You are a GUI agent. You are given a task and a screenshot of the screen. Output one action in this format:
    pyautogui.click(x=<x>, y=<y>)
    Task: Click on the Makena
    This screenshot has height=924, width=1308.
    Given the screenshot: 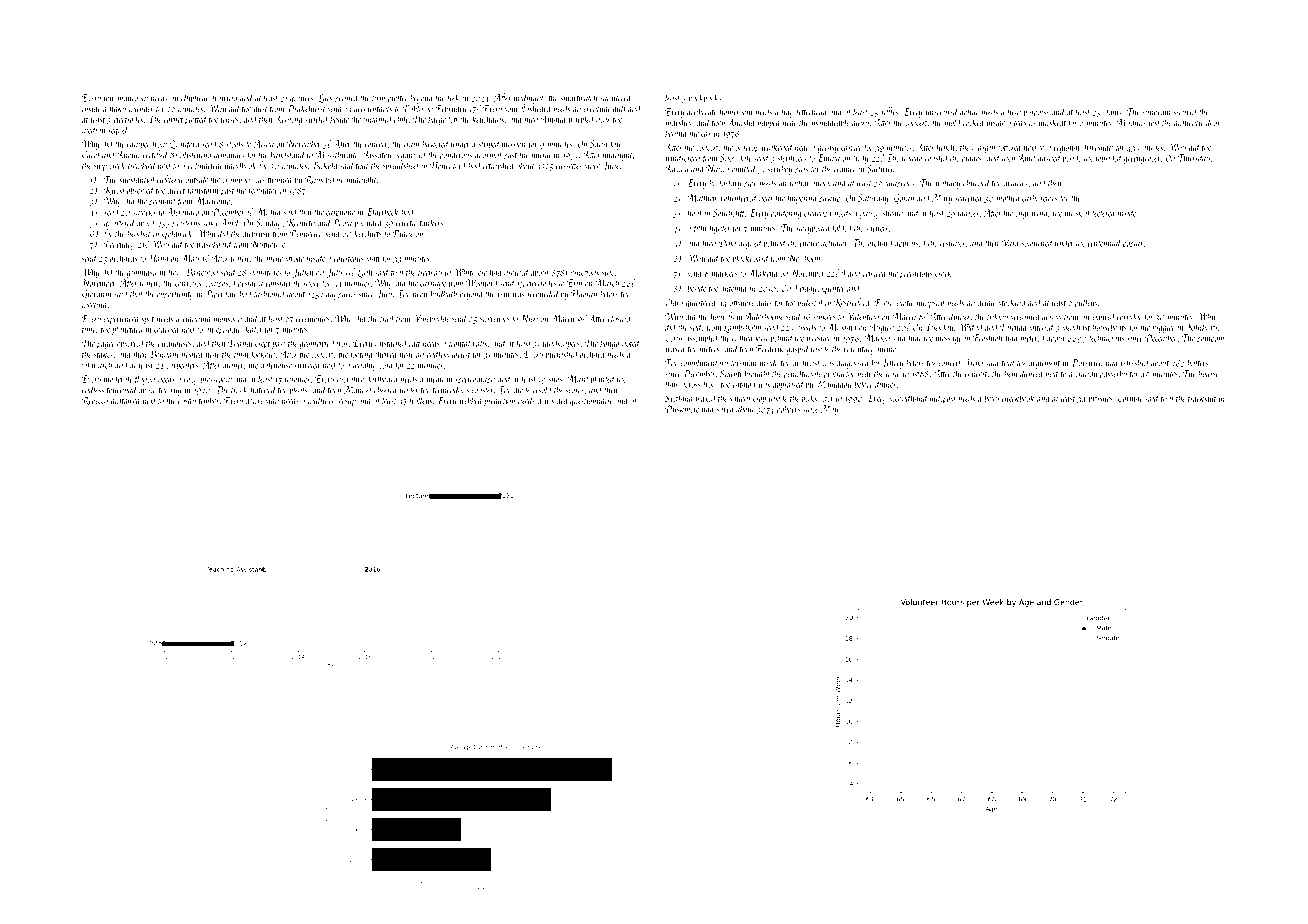 What is the action you would take?
    pyautogui.click(x=763, y=273)
